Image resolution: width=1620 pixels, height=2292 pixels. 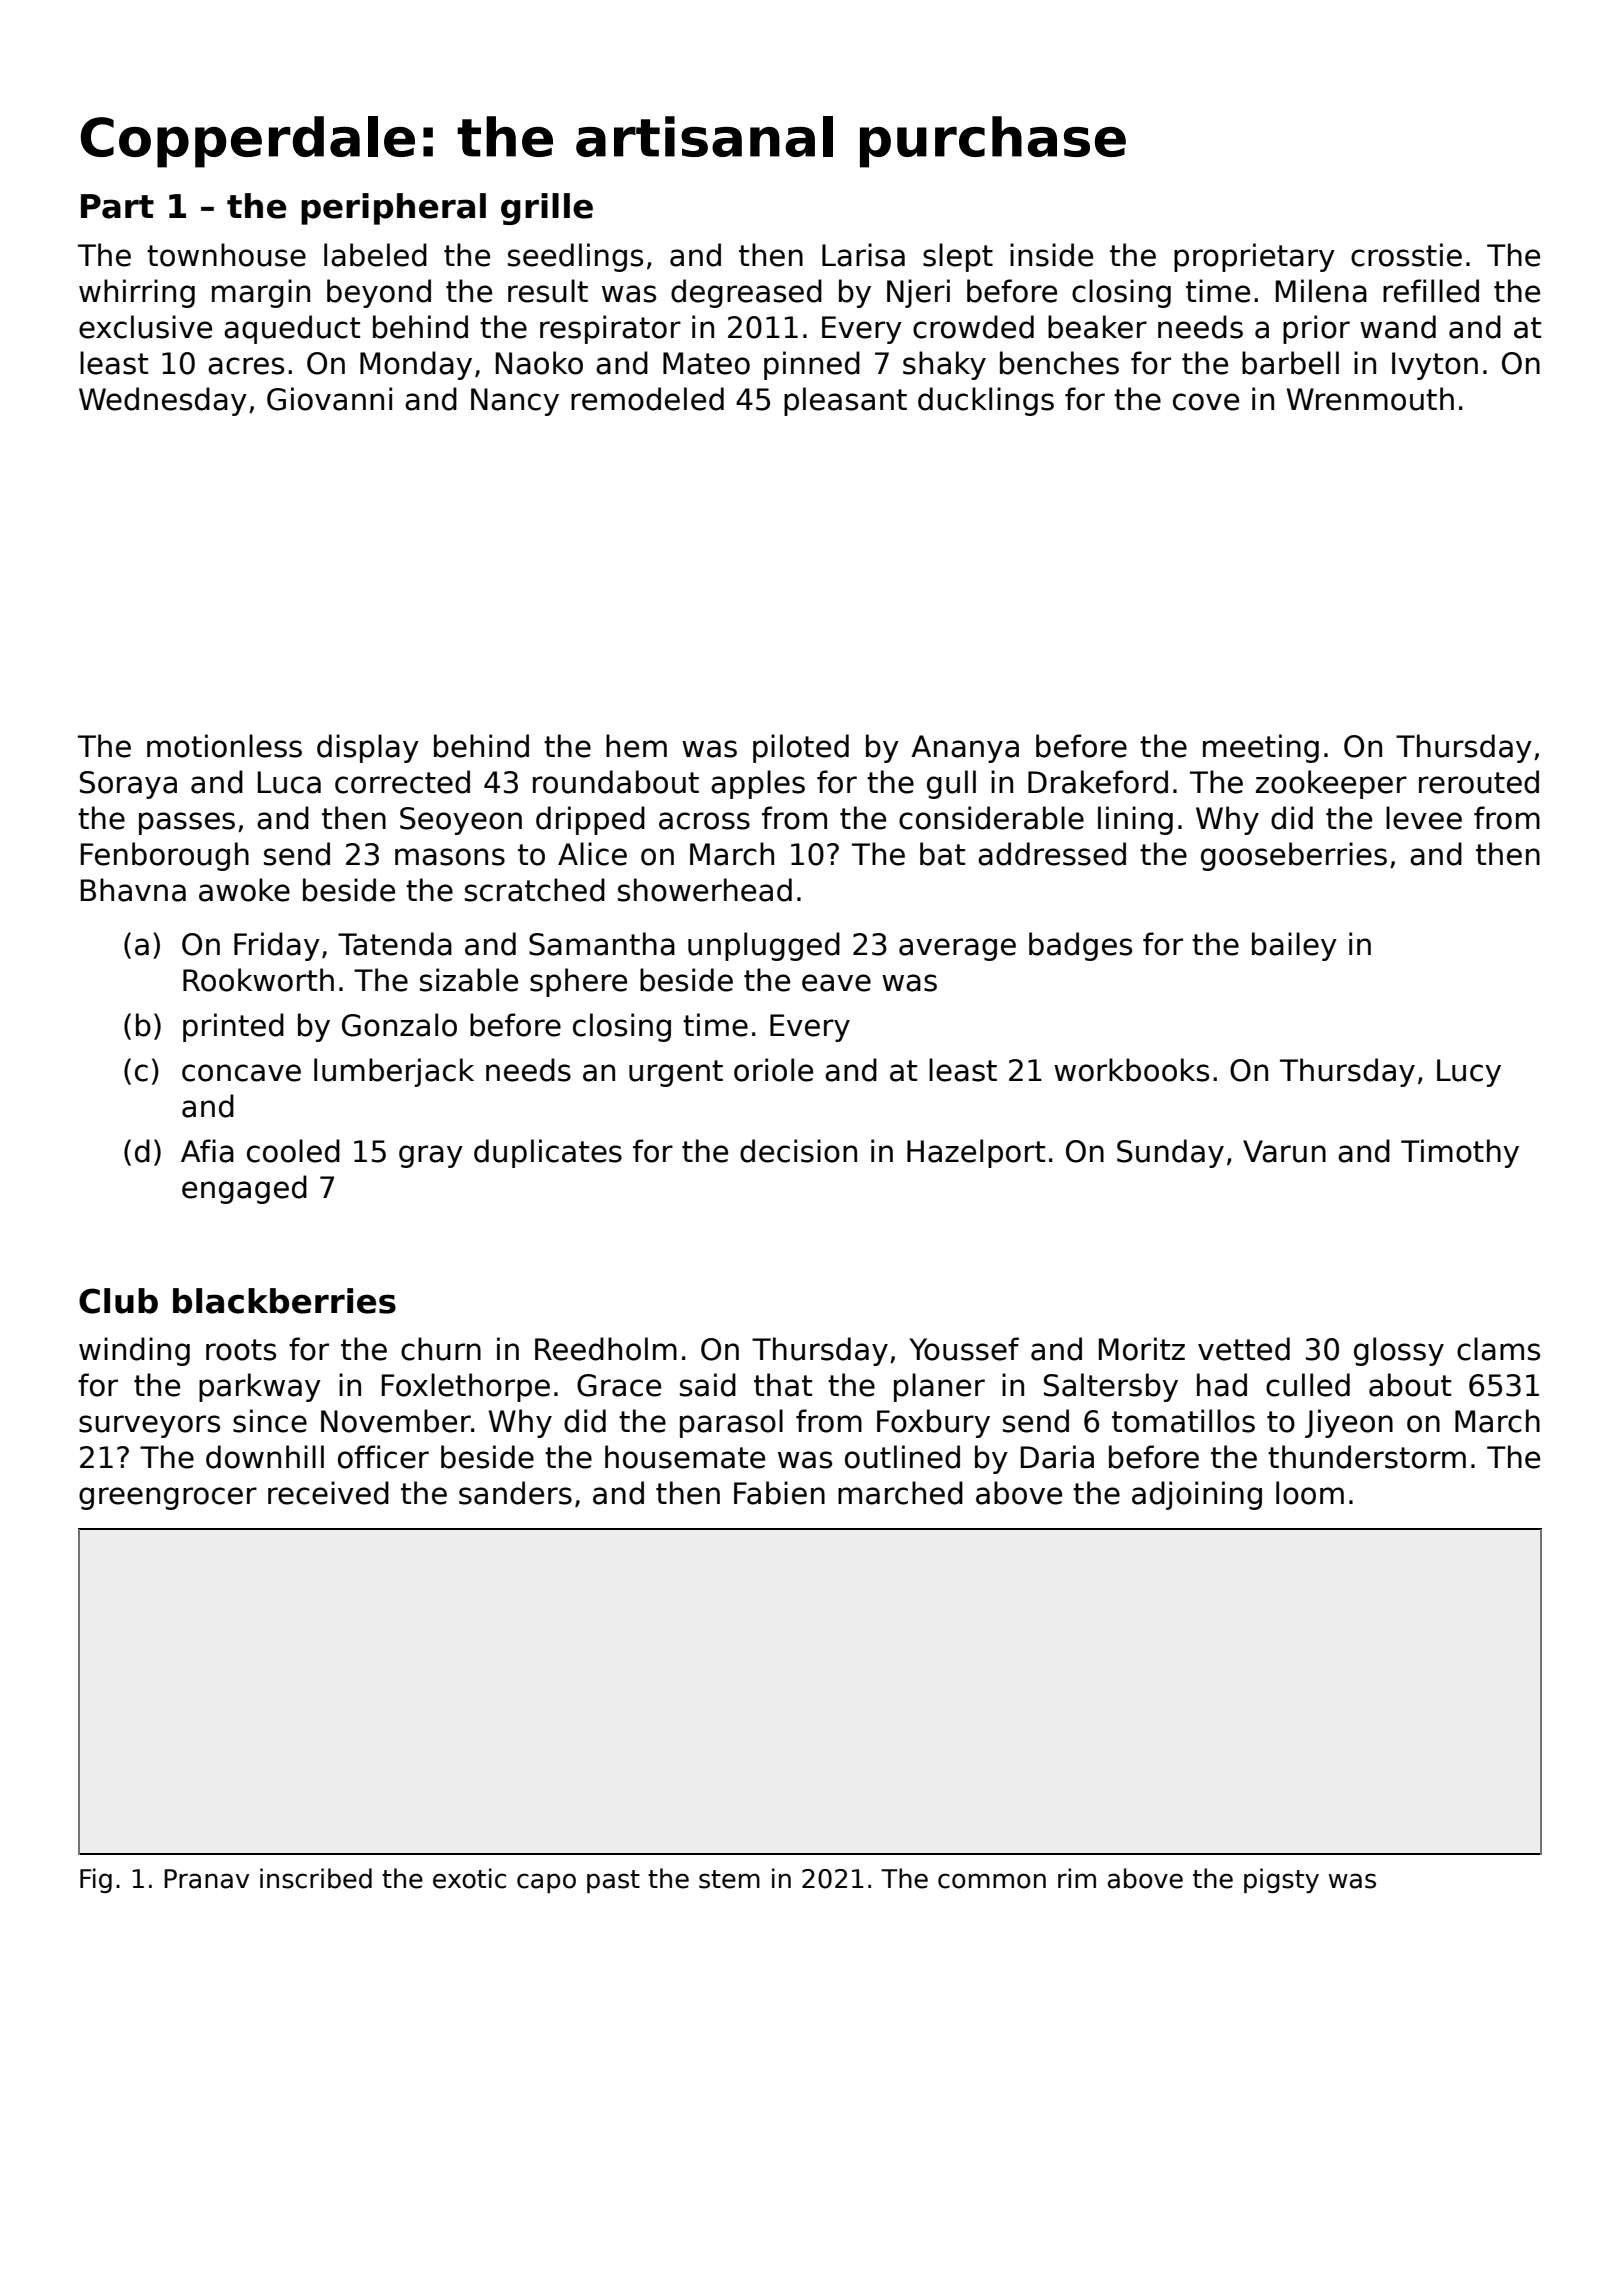 I want to click on piloted, so click(x=801, y=748).
